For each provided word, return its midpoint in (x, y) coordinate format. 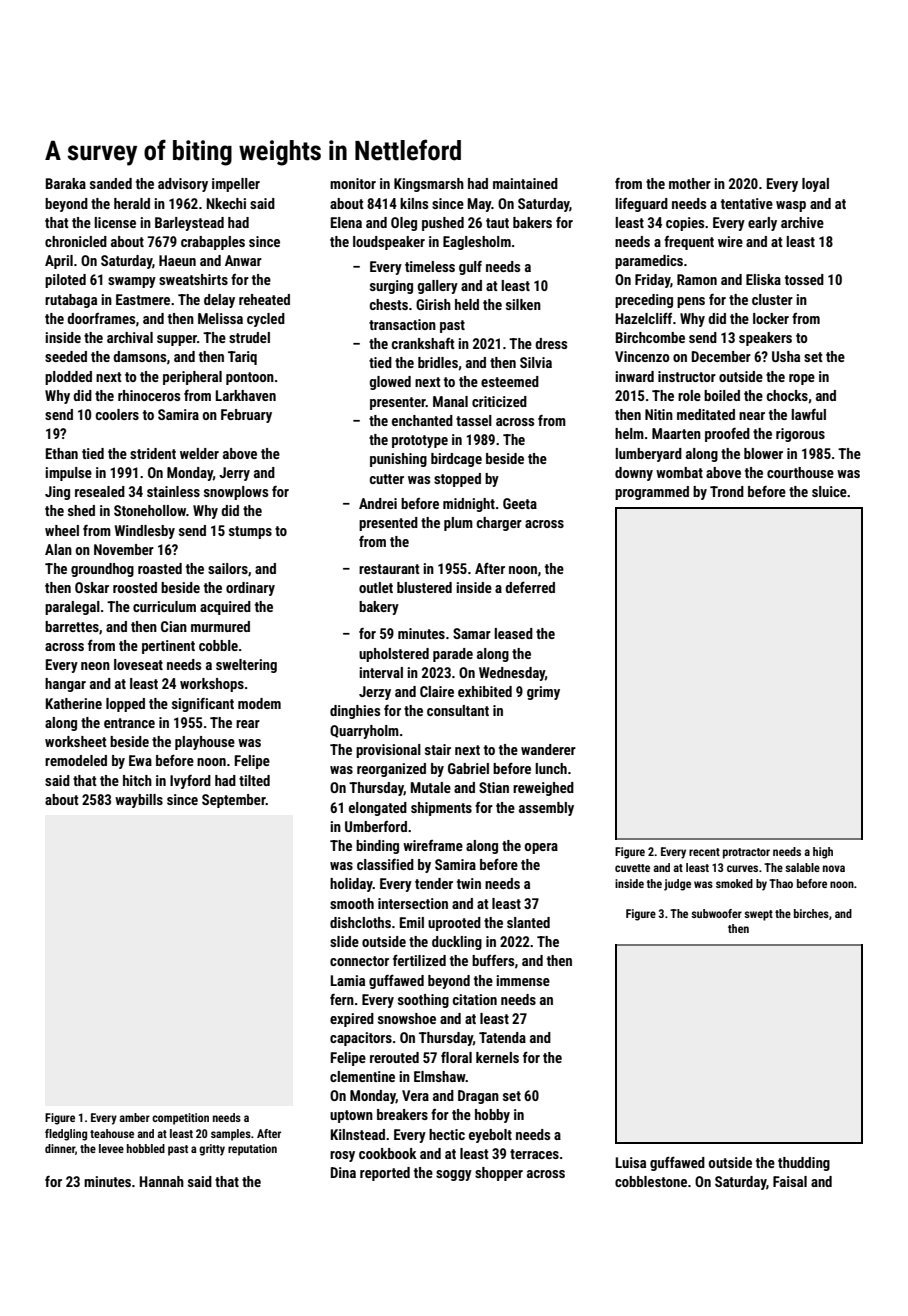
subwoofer (716, 913)
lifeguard (641, 205)
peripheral (192, 378)
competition (180, 1119)
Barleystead (189, 224)
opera (541, 848)
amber (134, 1117)
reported (385, 1174)
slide (344, 941)
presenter (398, 403)
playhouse (205, 743)
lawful (808, 414)
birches (811, 913)
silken (523, 304)
